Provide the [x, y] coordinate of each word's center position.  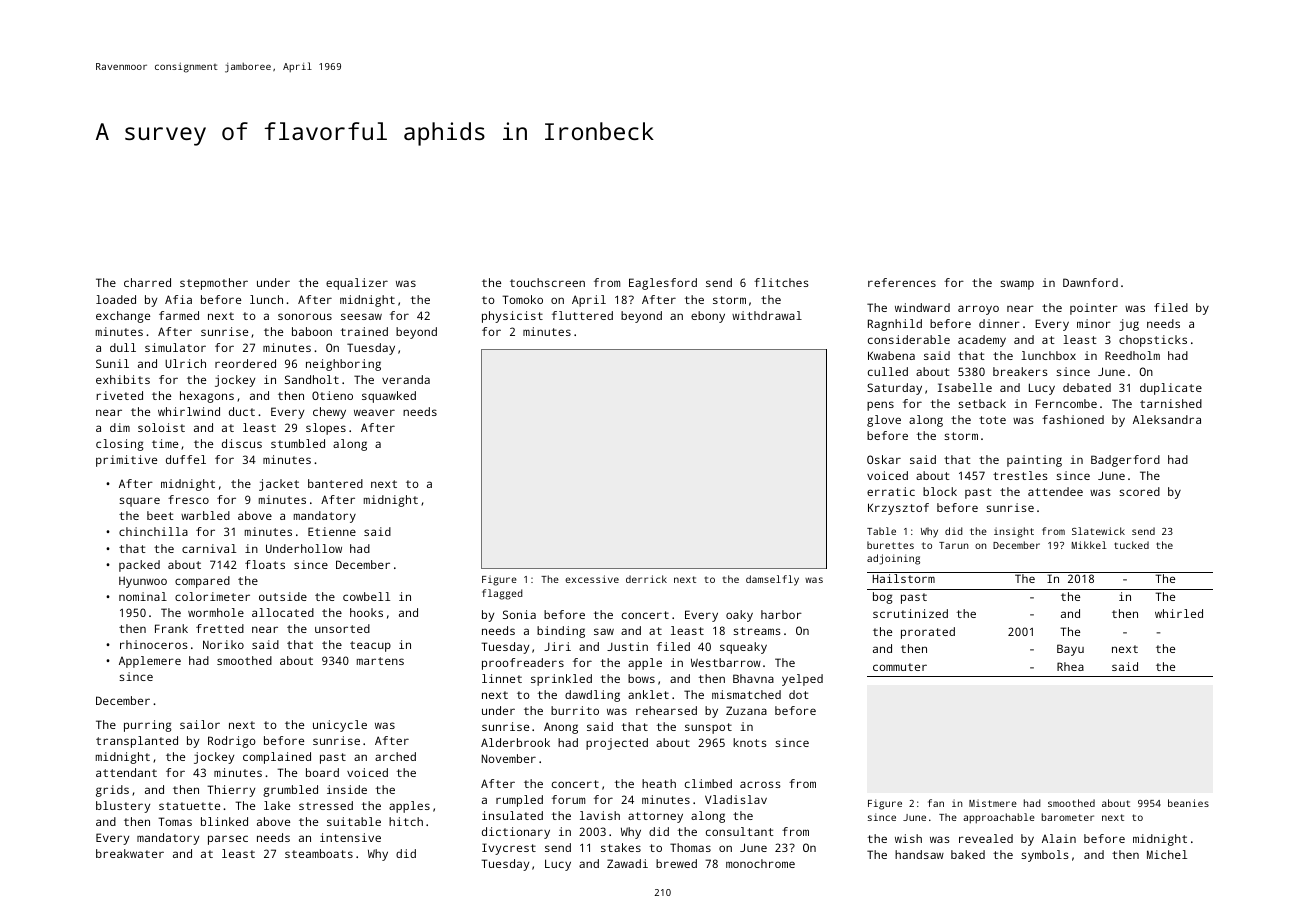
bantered [335, 483]
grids [112, 791]
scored [1139, 491]
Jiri [557, 646]
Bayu [1070, 650]
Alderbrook [515, 742]
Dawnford [1090, 282]
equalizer [357, 284]
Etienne [332, 531]
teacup [370, 646]
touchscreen [547, 282]
